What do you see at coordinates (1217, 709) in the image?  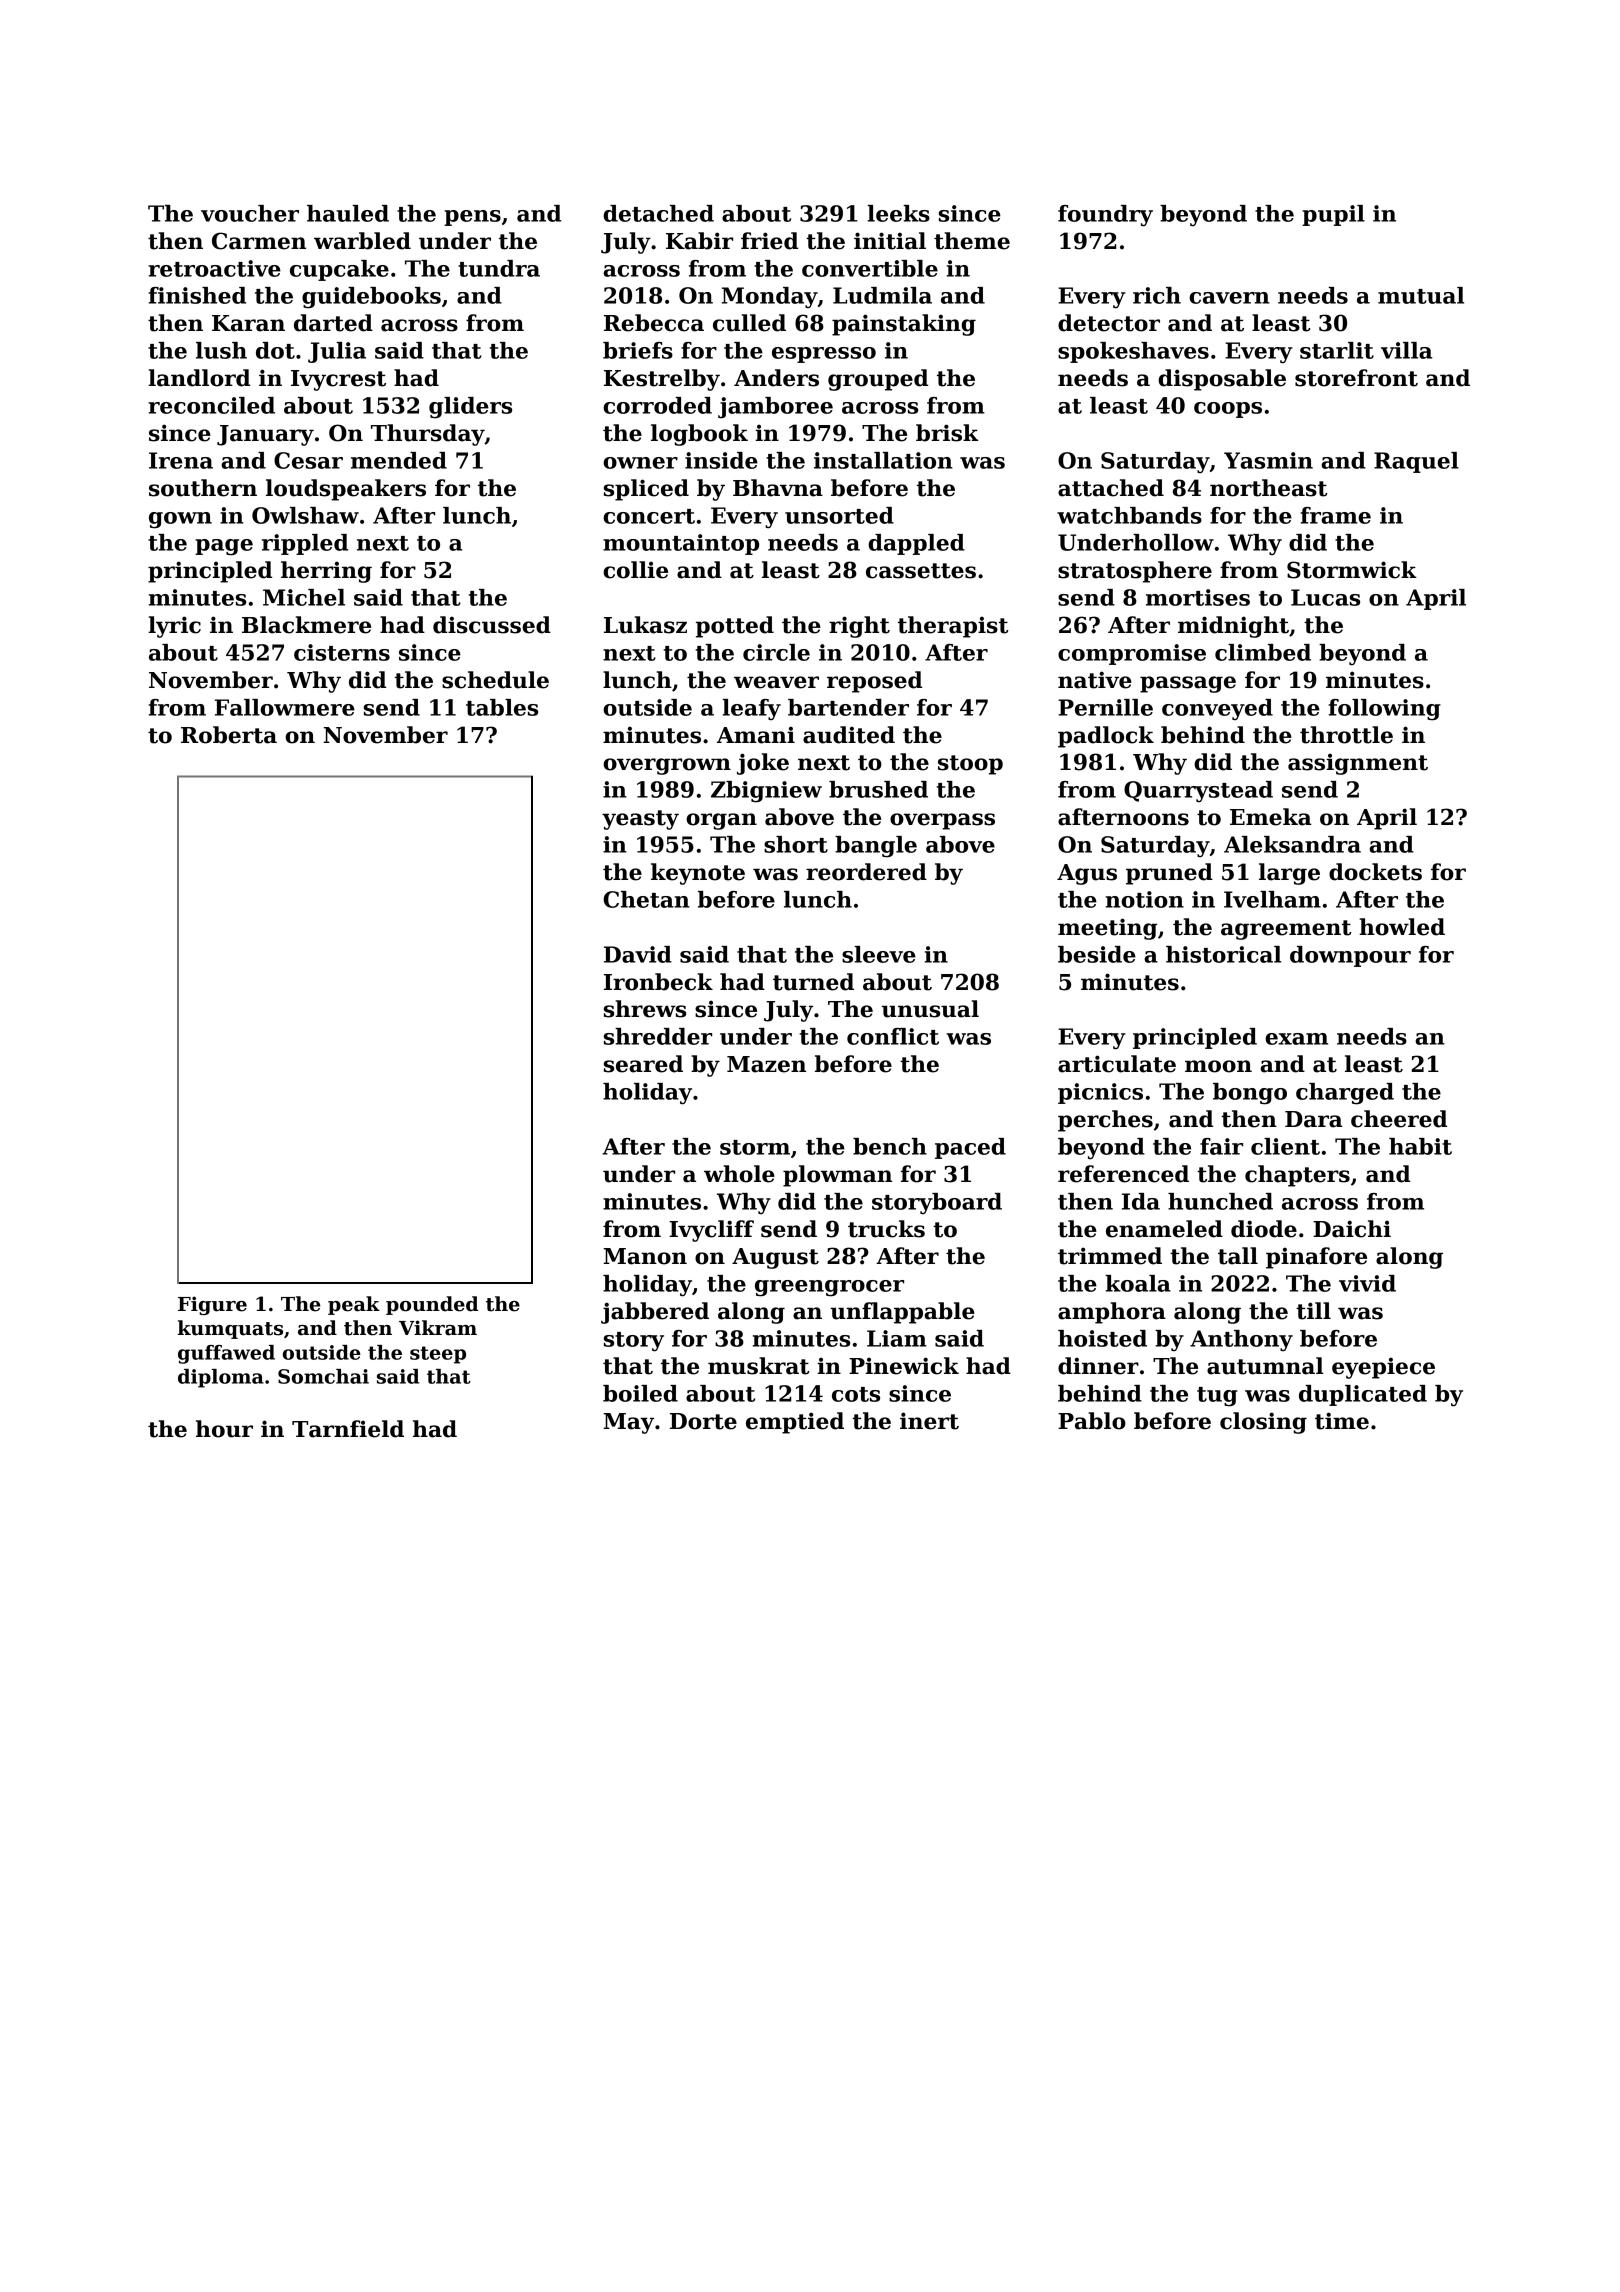 I see `conveyed` at bounding box center [1217, 709].
